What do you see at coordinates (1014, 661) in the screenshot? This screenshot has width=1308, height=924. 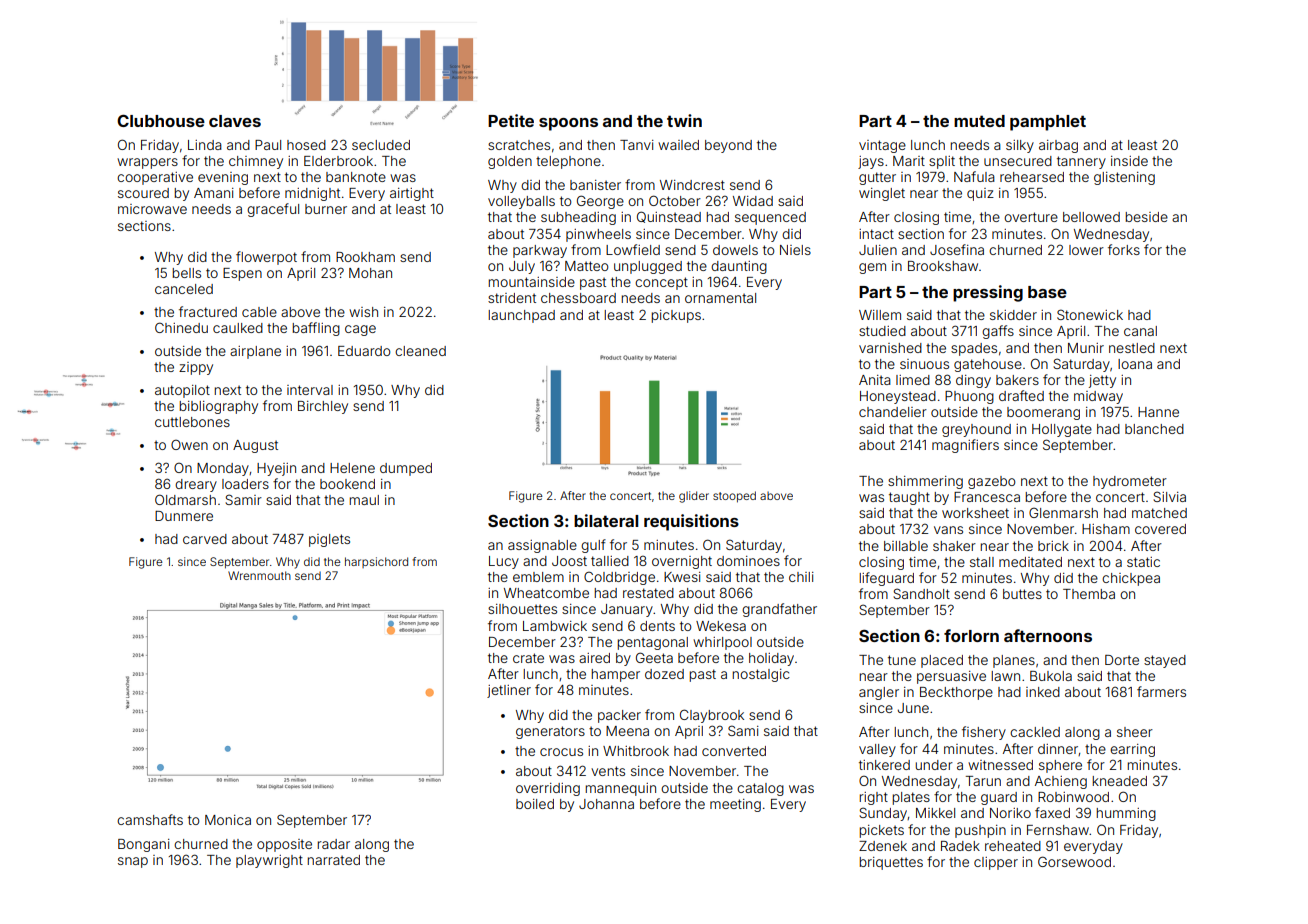 I see `planes` at bounding box center [1014, 661].
